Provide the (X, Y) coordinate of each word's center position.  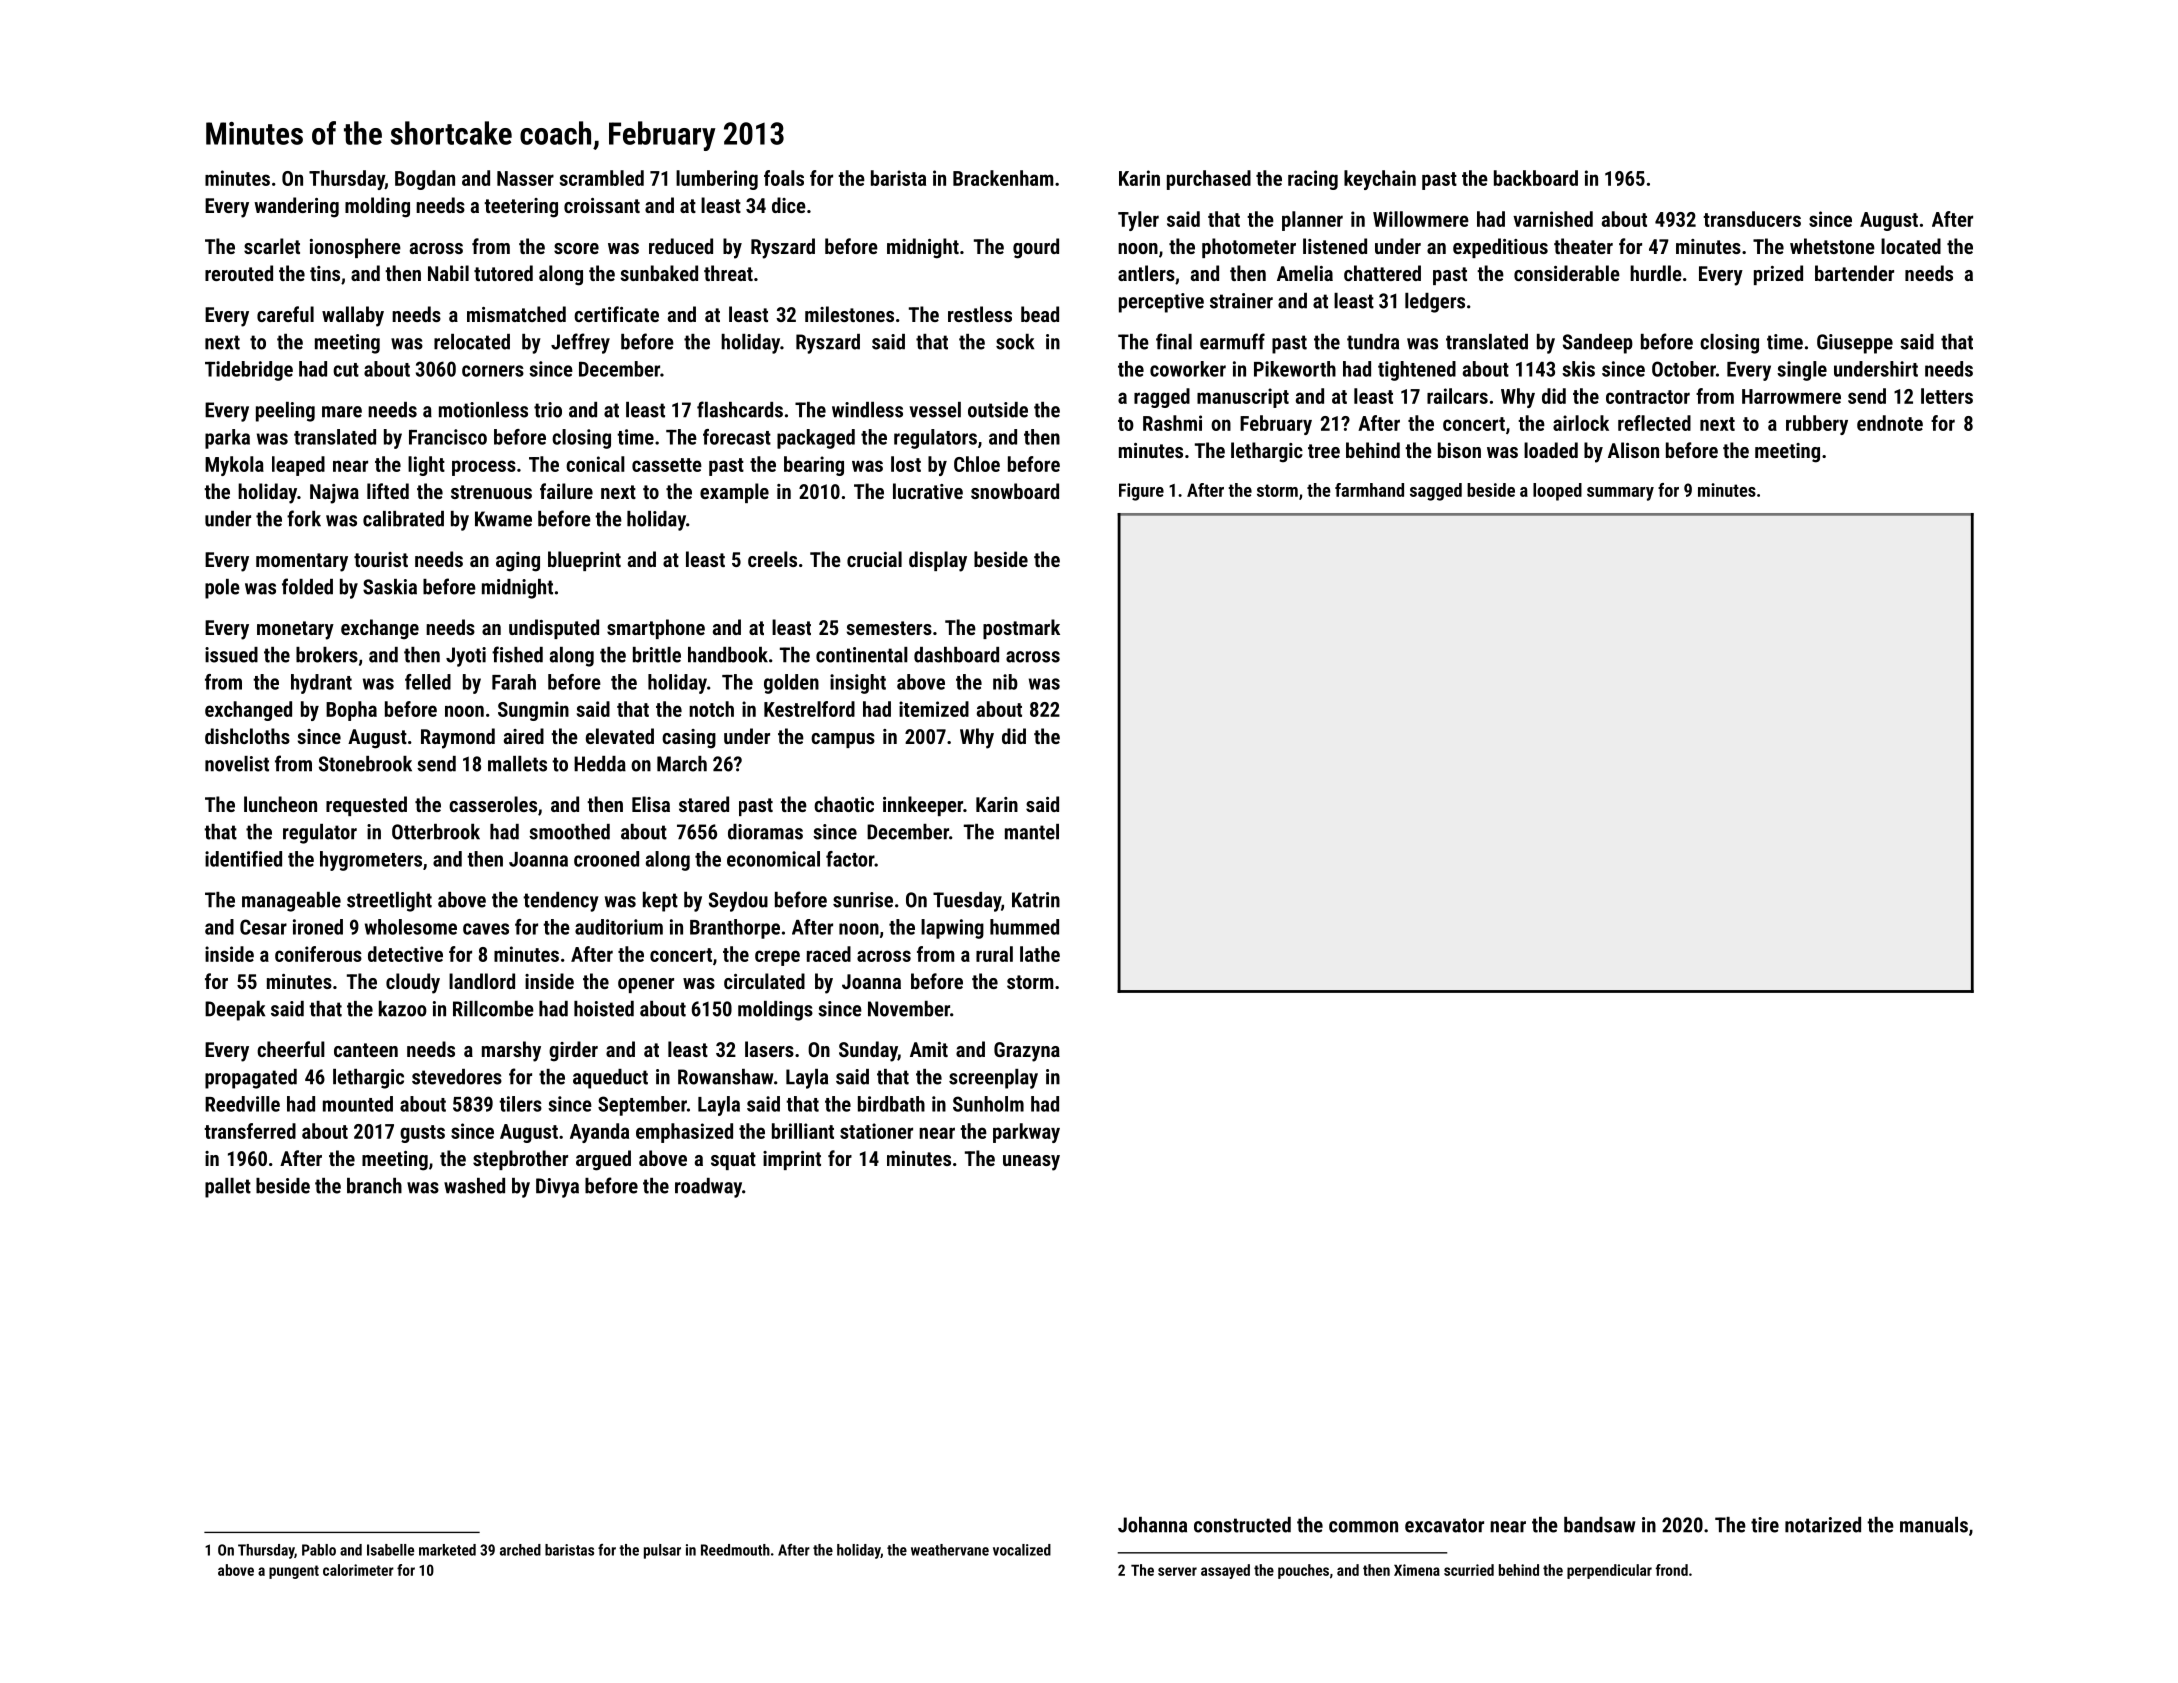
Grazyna (1027, 1052)
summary (1620, 494)
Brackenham (1003, 178)
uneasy (1031, 1163)
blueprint (584, 561)
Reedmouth (735, 1550)
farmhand (1369, 490)
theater (1583, 246)
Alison (1633, 450)
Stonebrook (365, 764)
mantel (1032, 832)
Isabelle (390, 1550)
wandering (296, 207)
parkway (1026, 1133)
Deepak (235, 1011)
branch (374, 1186)
